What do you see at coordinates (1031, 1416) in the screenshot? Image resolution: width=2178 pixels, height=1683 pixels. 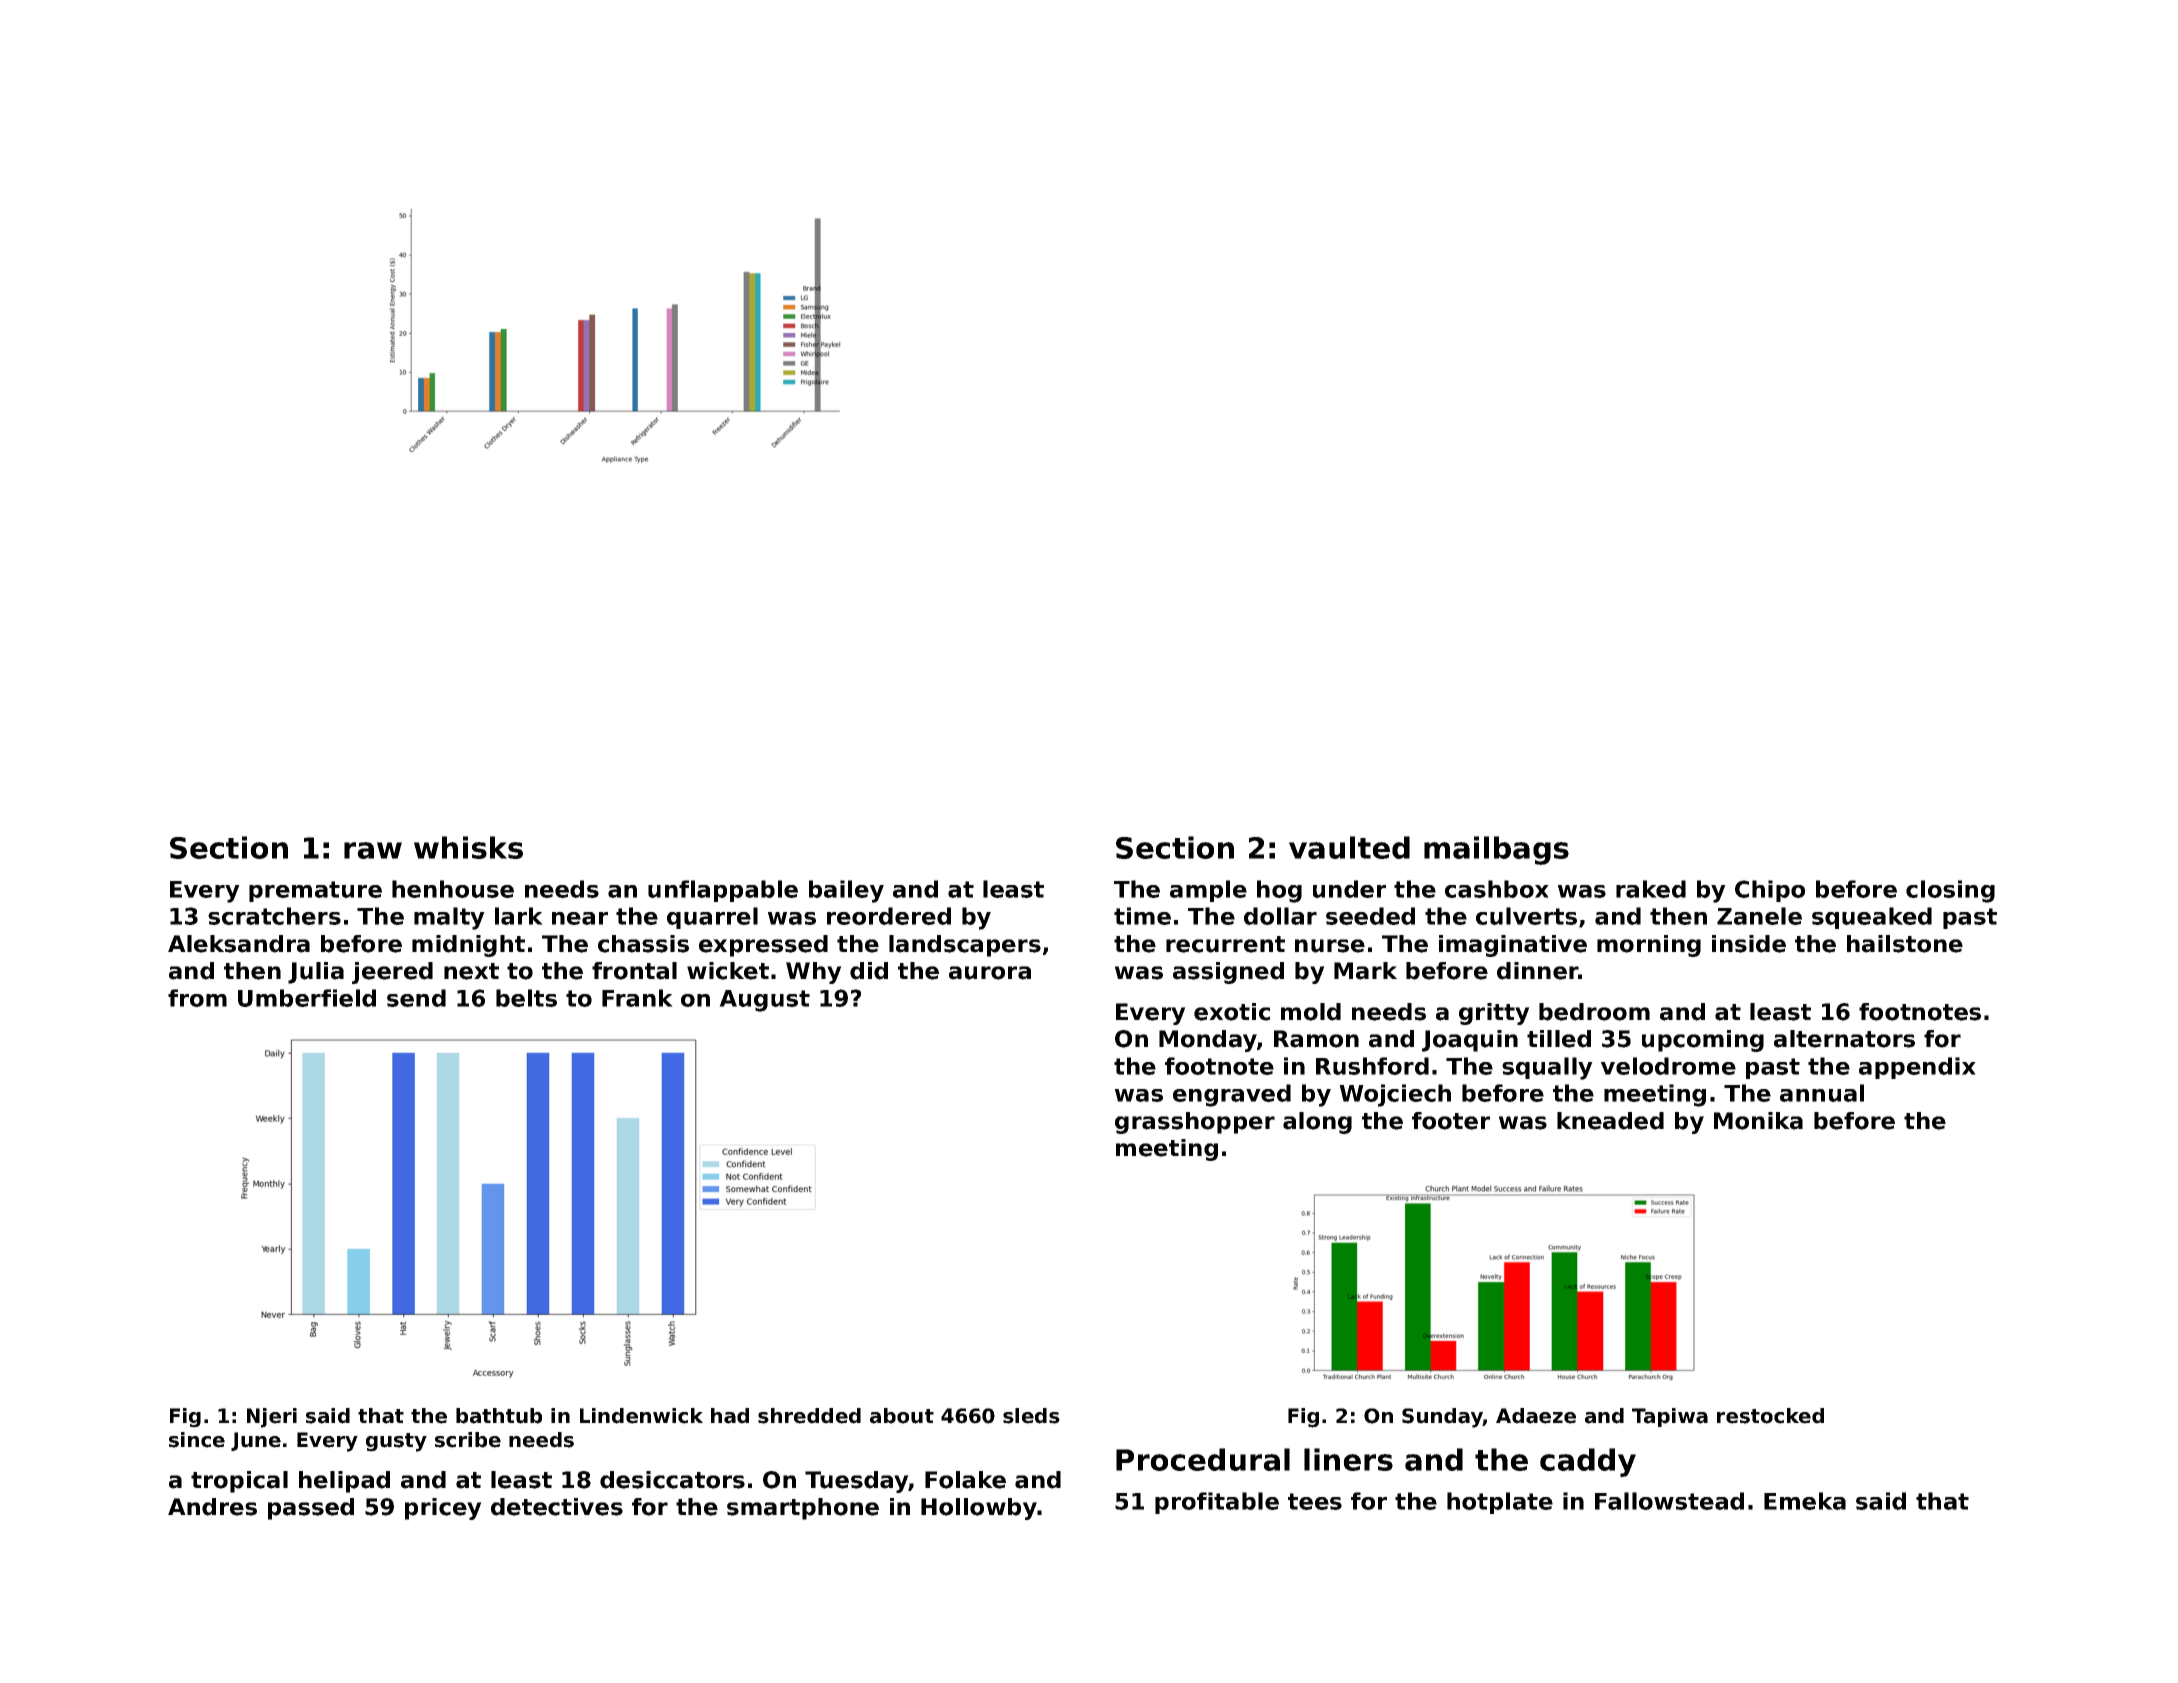 I see `sleds` at bounding box center [1031, 1416].
